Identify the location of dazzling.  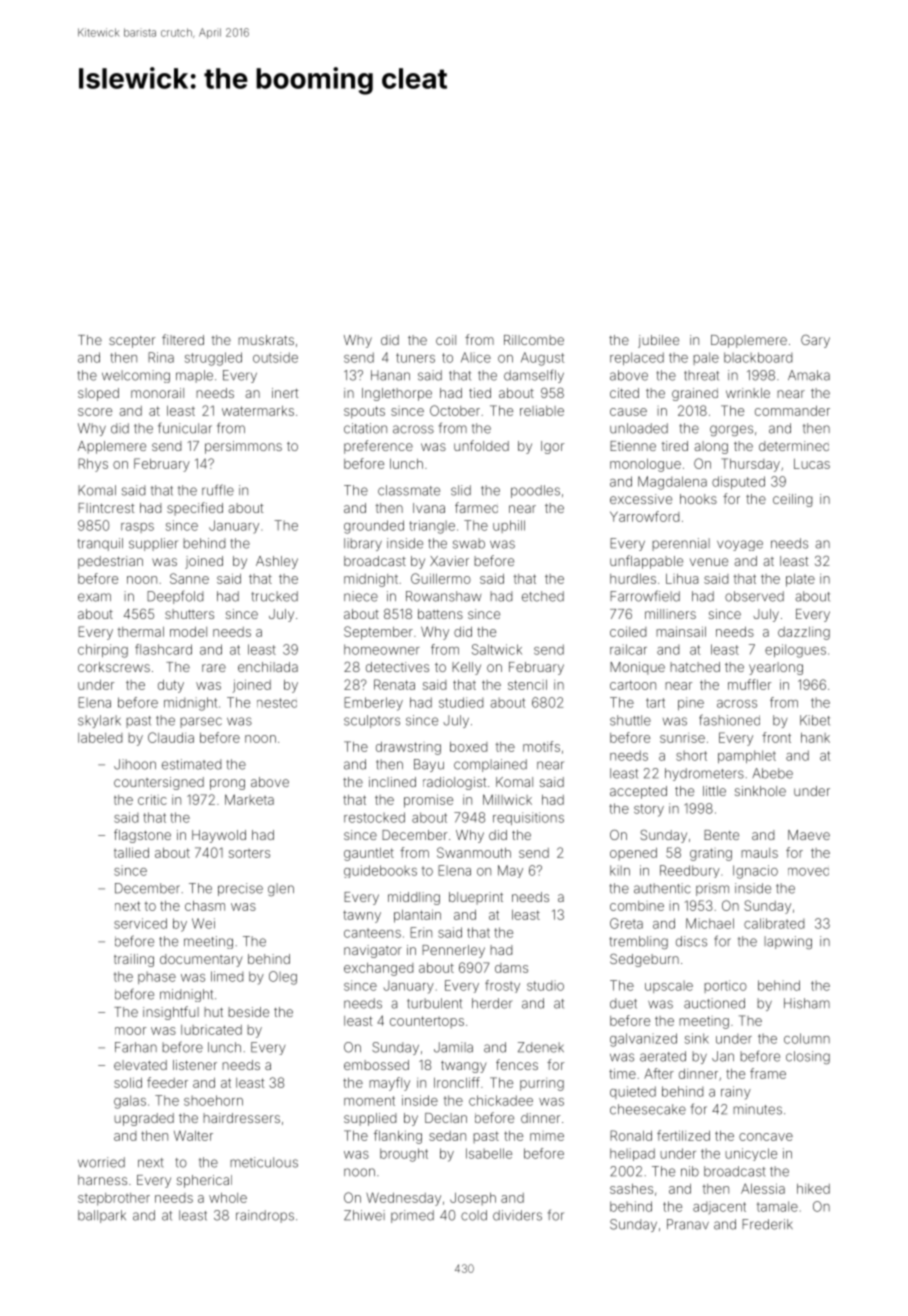
(804, 633).
